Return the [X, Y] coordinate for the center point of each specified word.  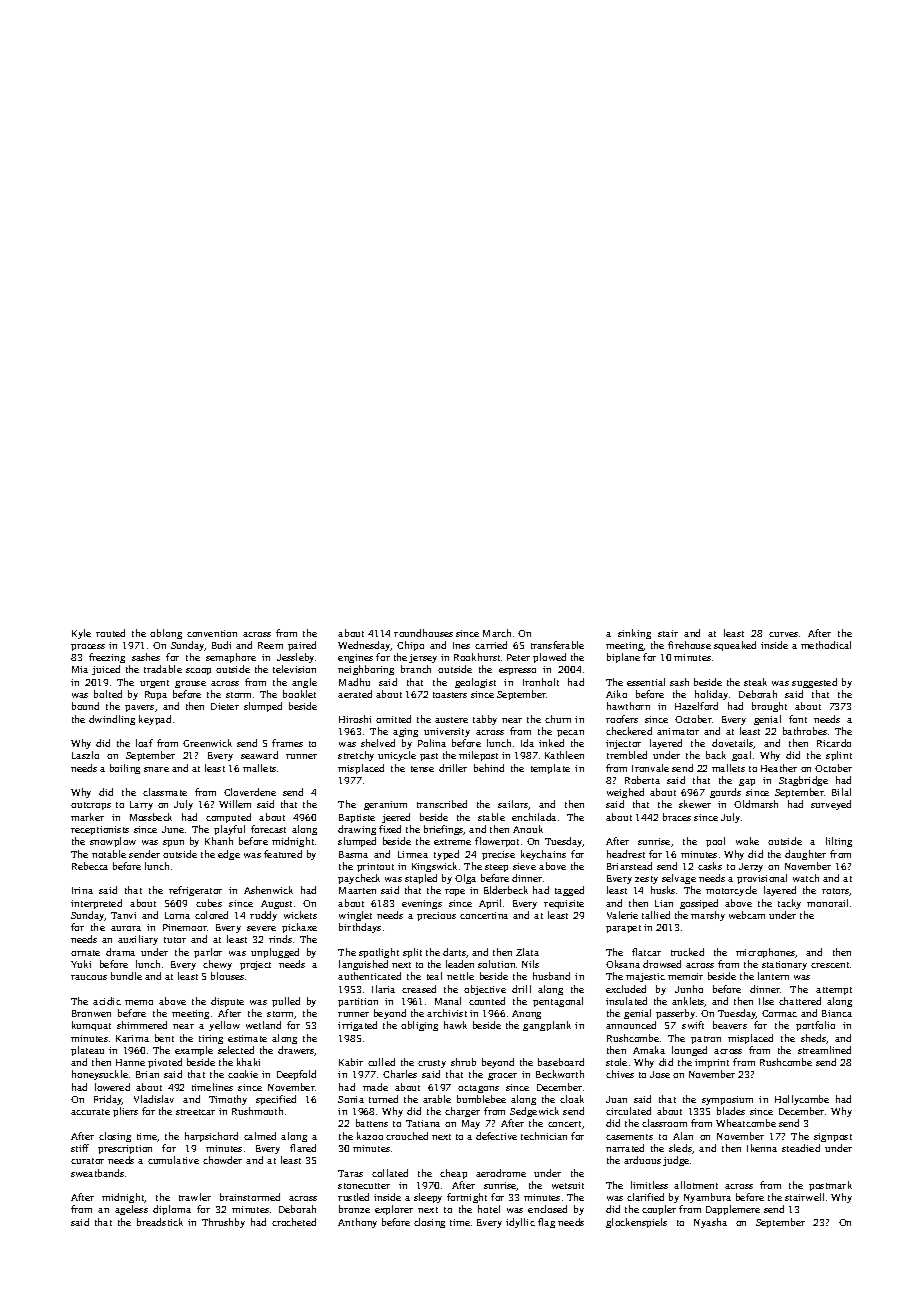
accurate [90, 1112]
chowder [222, 1160]
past [429, 757]
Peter [518, 657]
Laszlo [85, 755]
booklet [299, 694]
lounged [689, 1051]
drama [120, 952]
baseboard [561, 1062]
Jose [660, 1074]
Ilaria [383, 989]
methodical [826, 645]
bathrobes [805, 731]
